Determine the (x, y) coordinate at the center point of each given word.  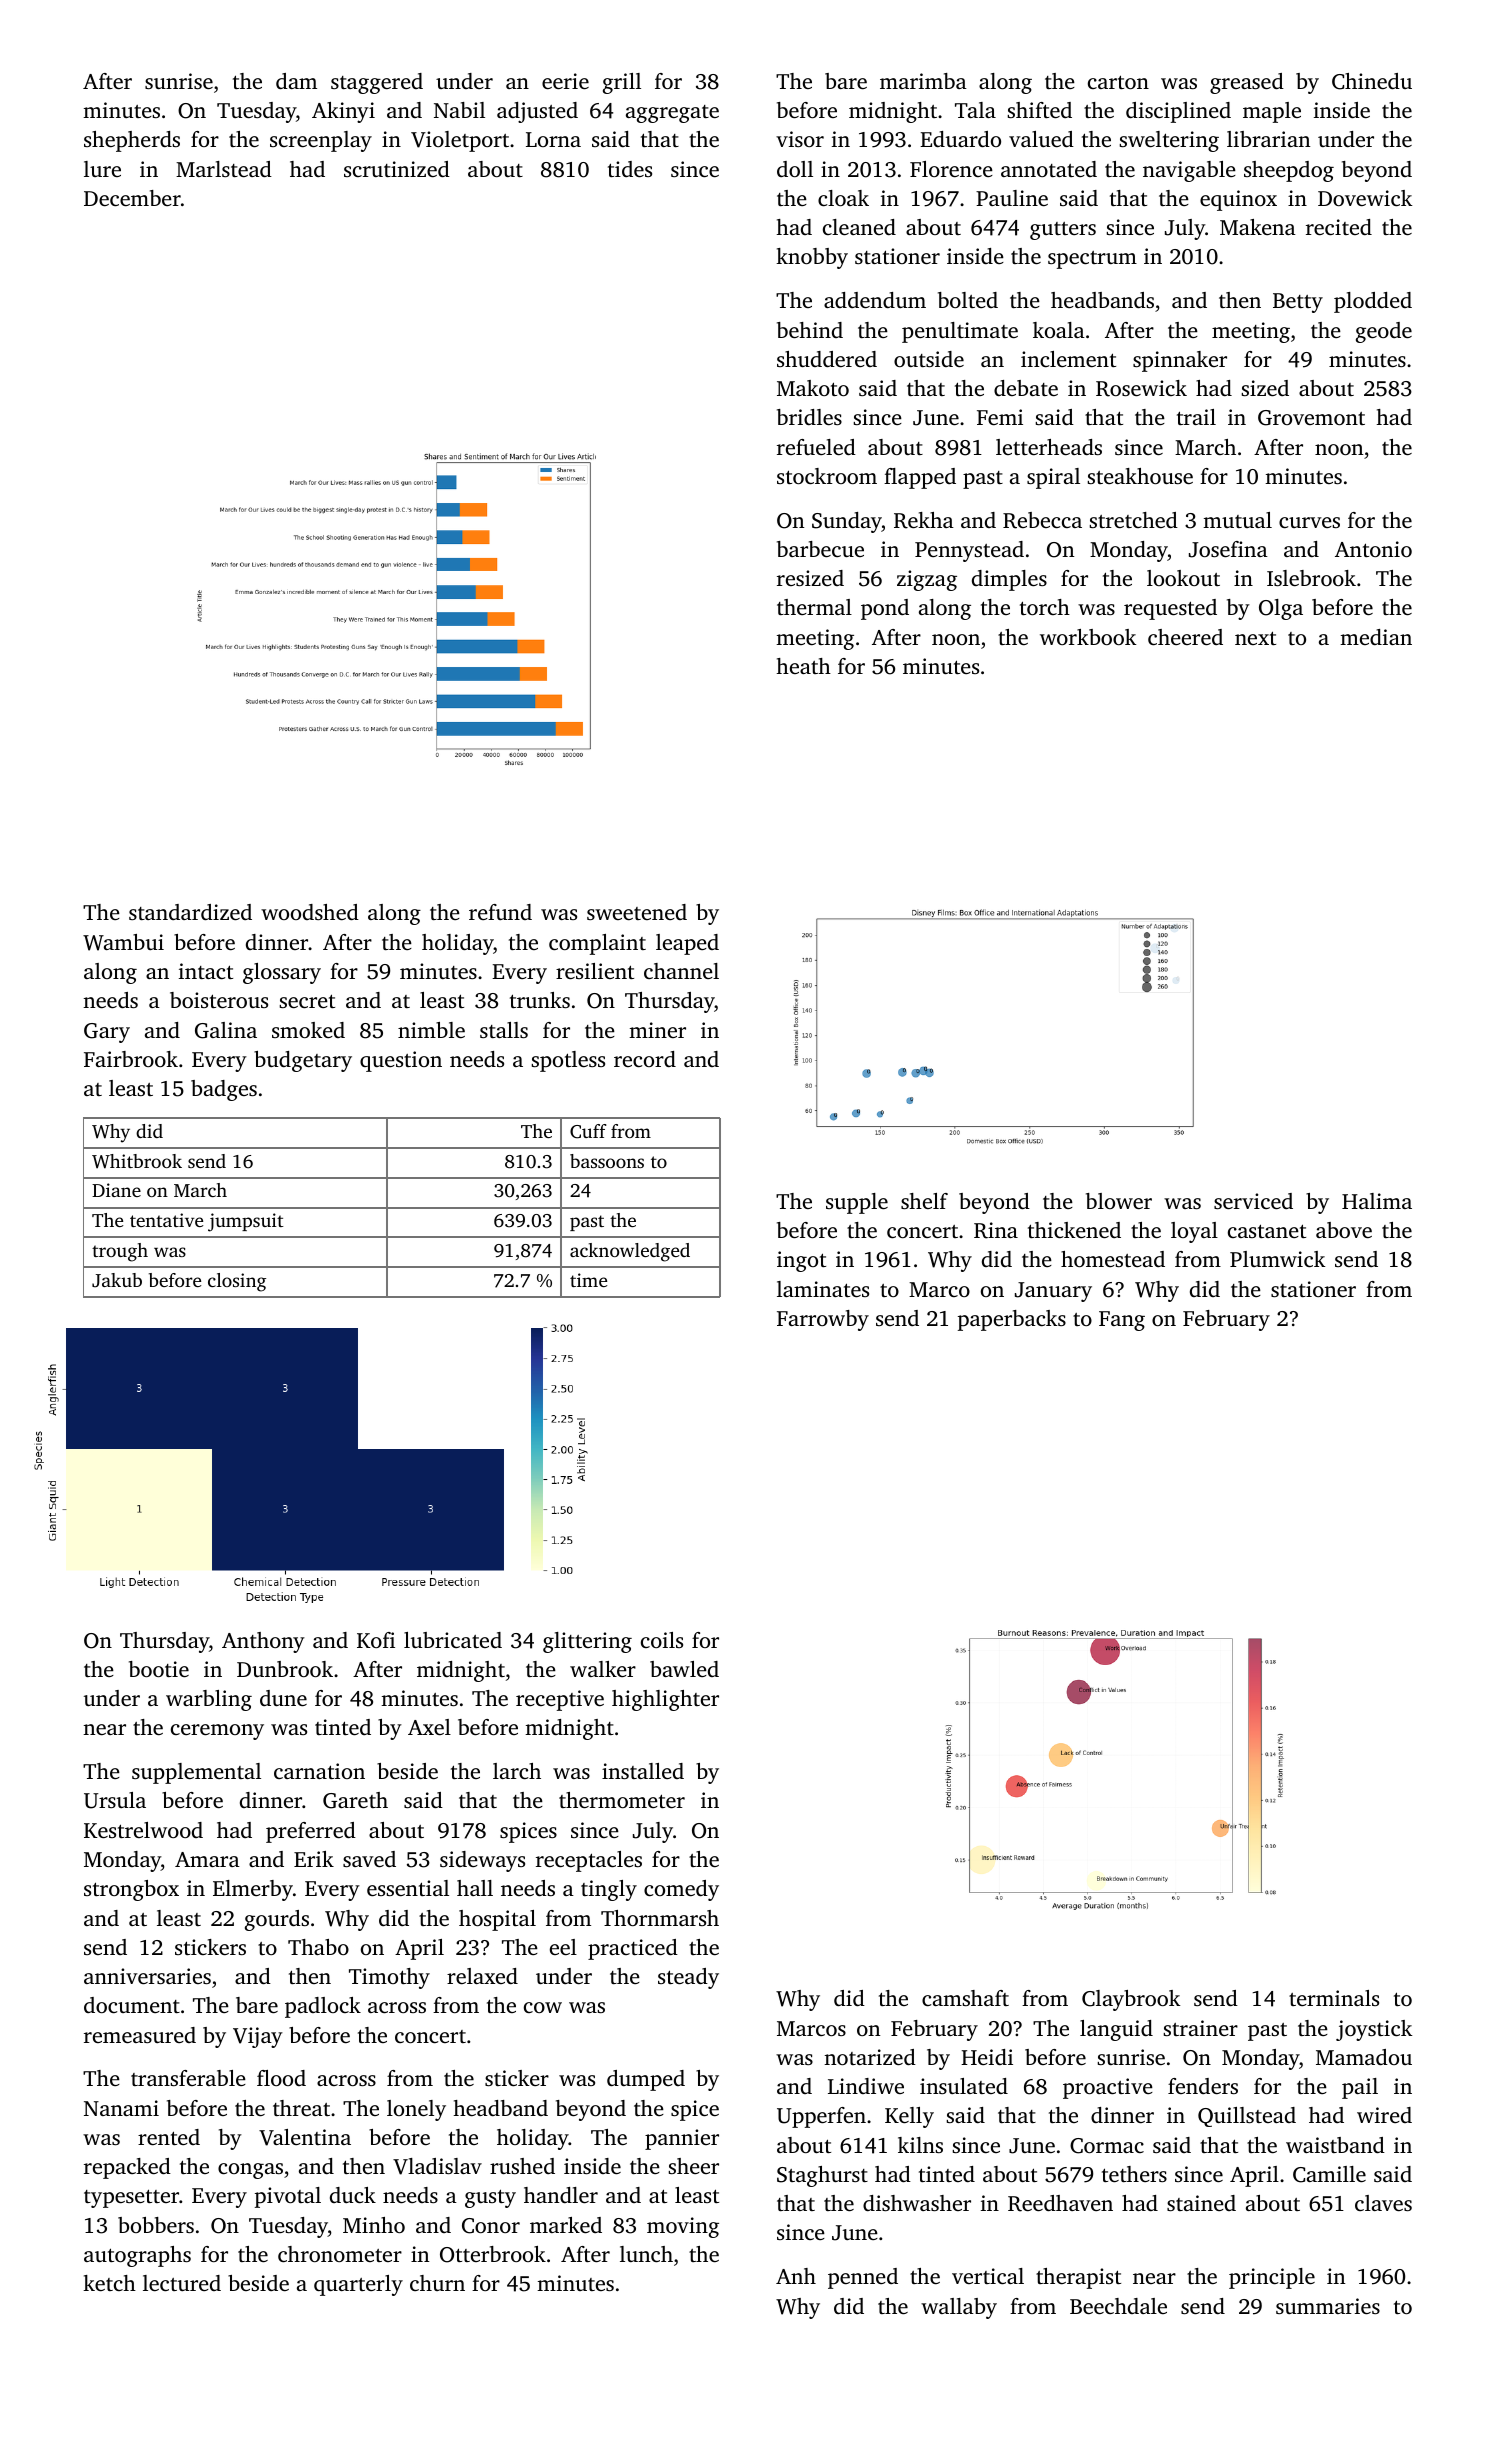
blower (1119, 1201)
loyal (1194, 1232)
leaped (687, 944)
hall (475, 1888)
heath (804, 666)
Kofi (376, 1640)
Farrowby (823, 1320)
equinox (1238, 200)
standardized (190, 912)
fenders (1203, 2086)
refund (500, 912)
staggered (377, 83)
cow (543, 2007)
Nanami (121, 2108)
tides (630, 169)
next (1255, 638)
